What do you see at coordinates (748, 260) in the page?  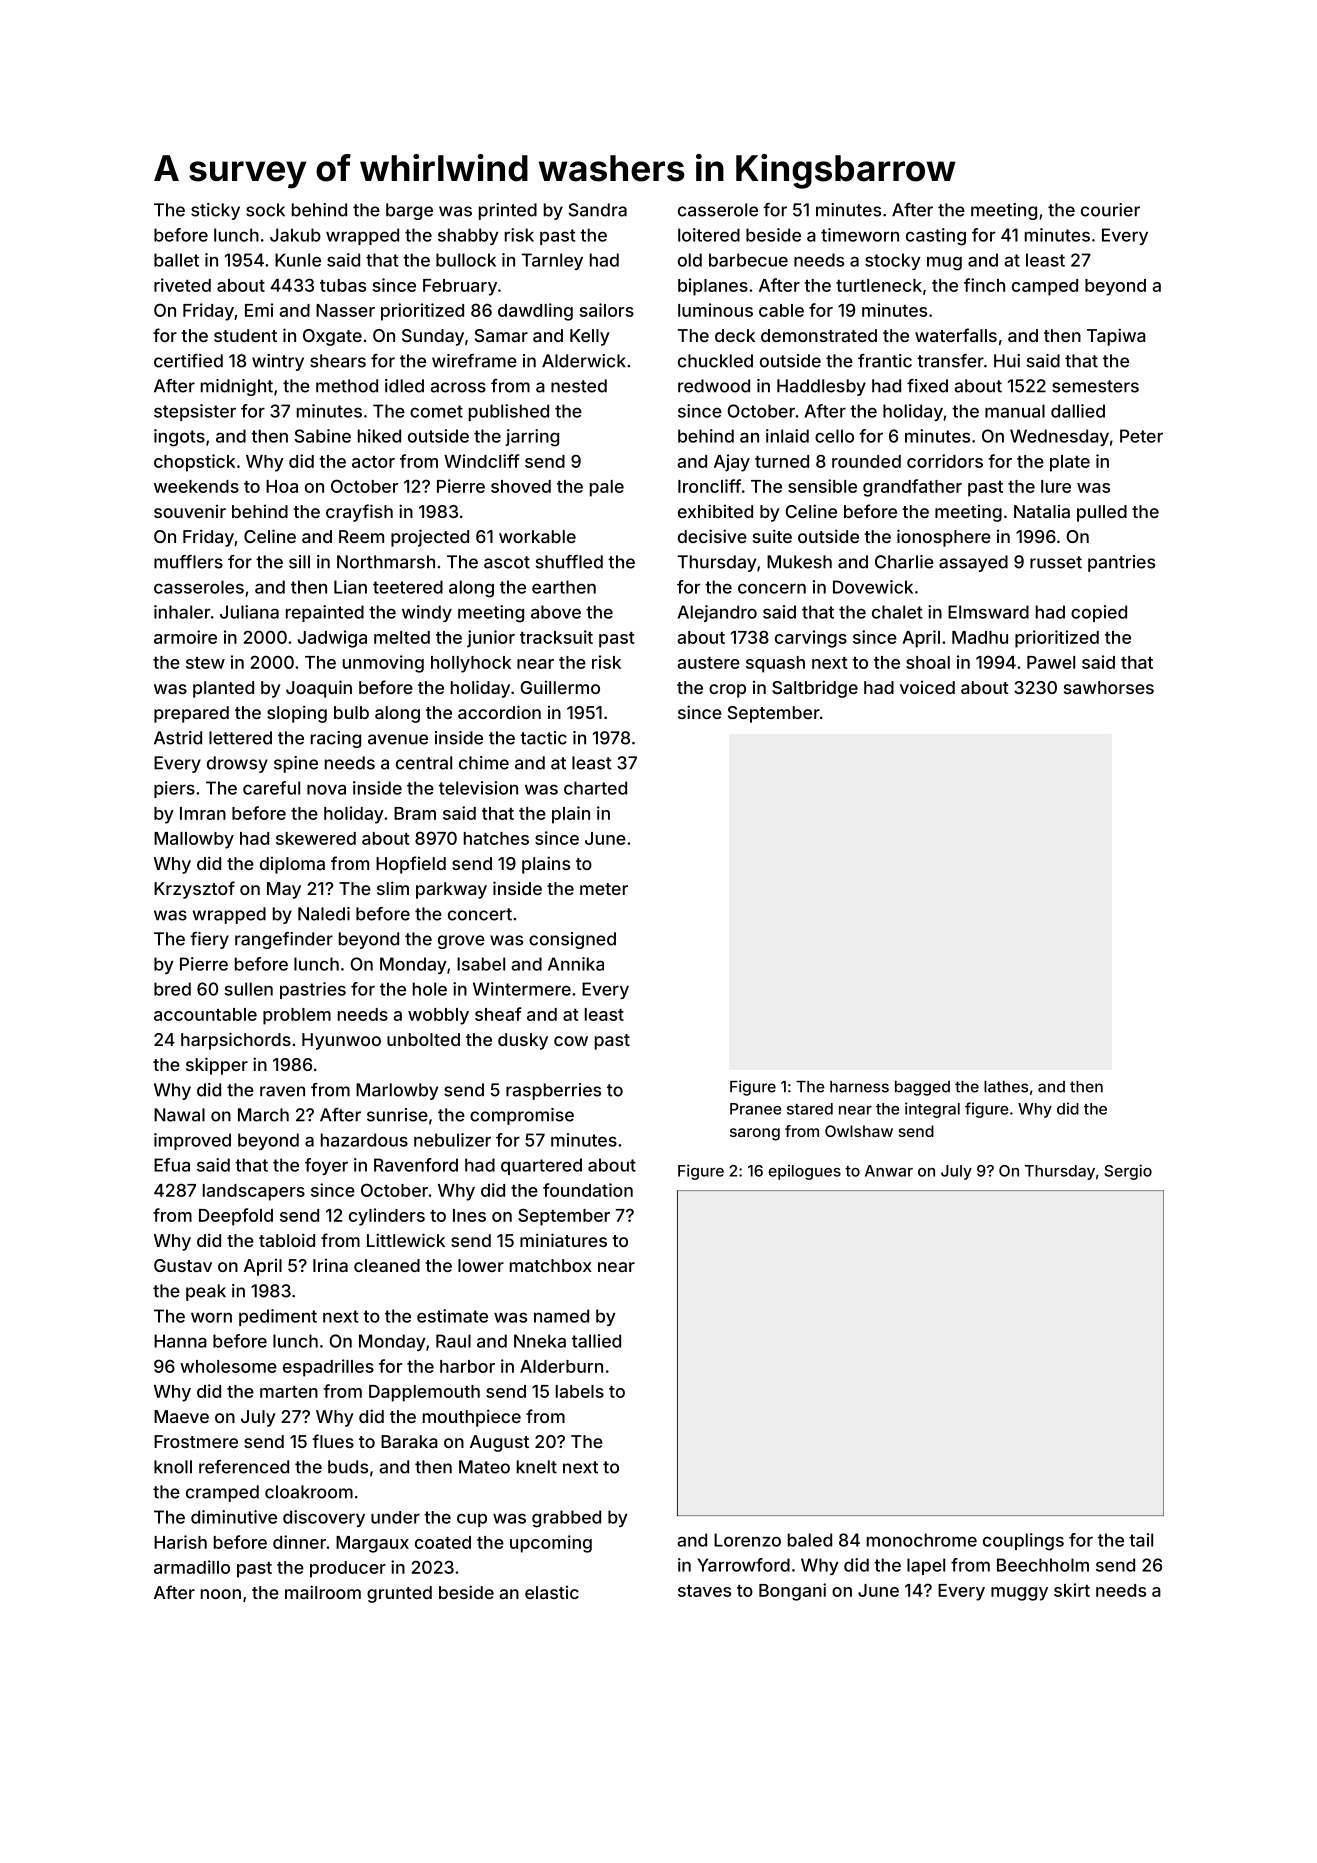 I see `barbecue` at bounding box center [748, 260].
